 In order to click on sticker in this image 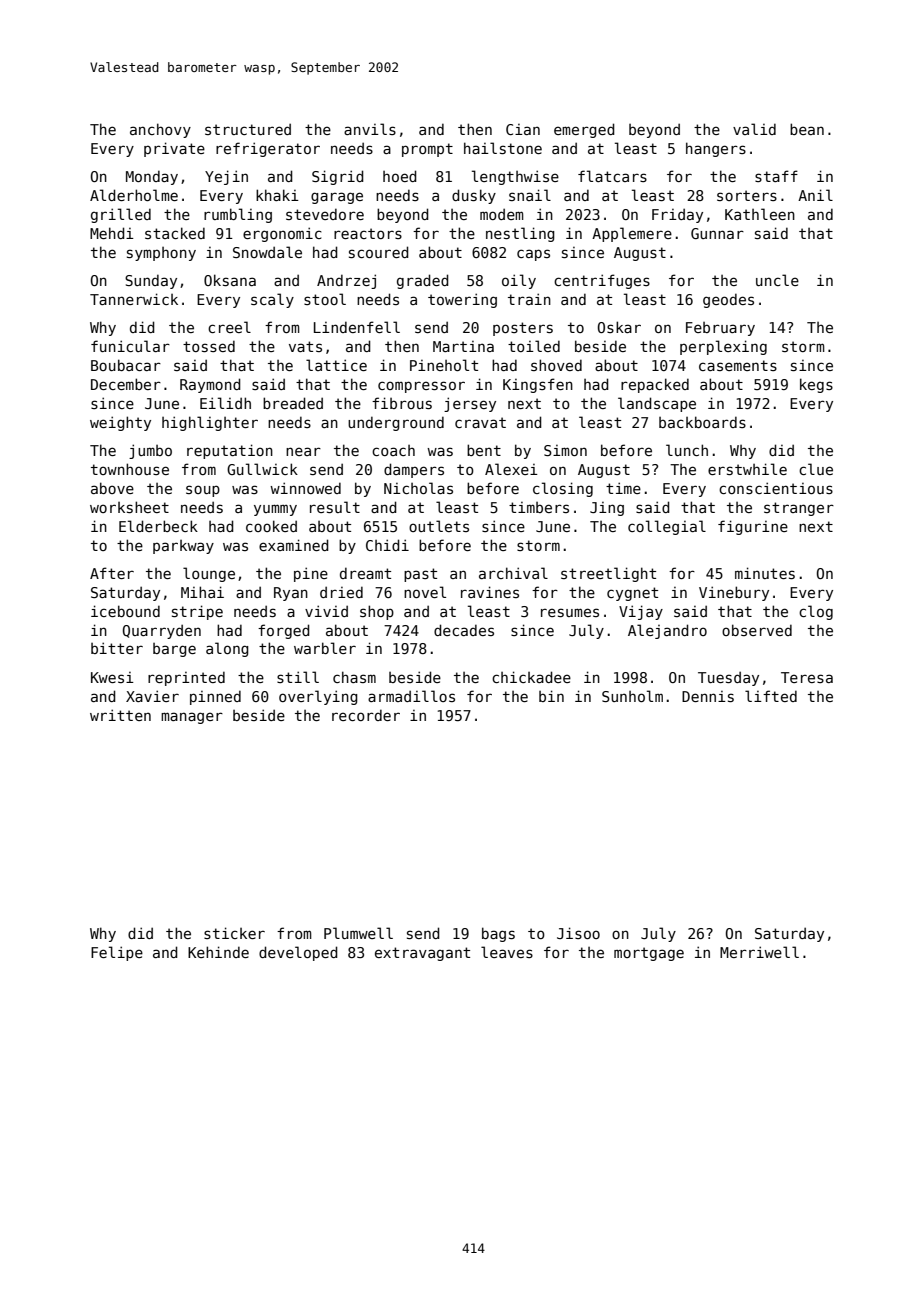, I will do `click(234, 933)`.
